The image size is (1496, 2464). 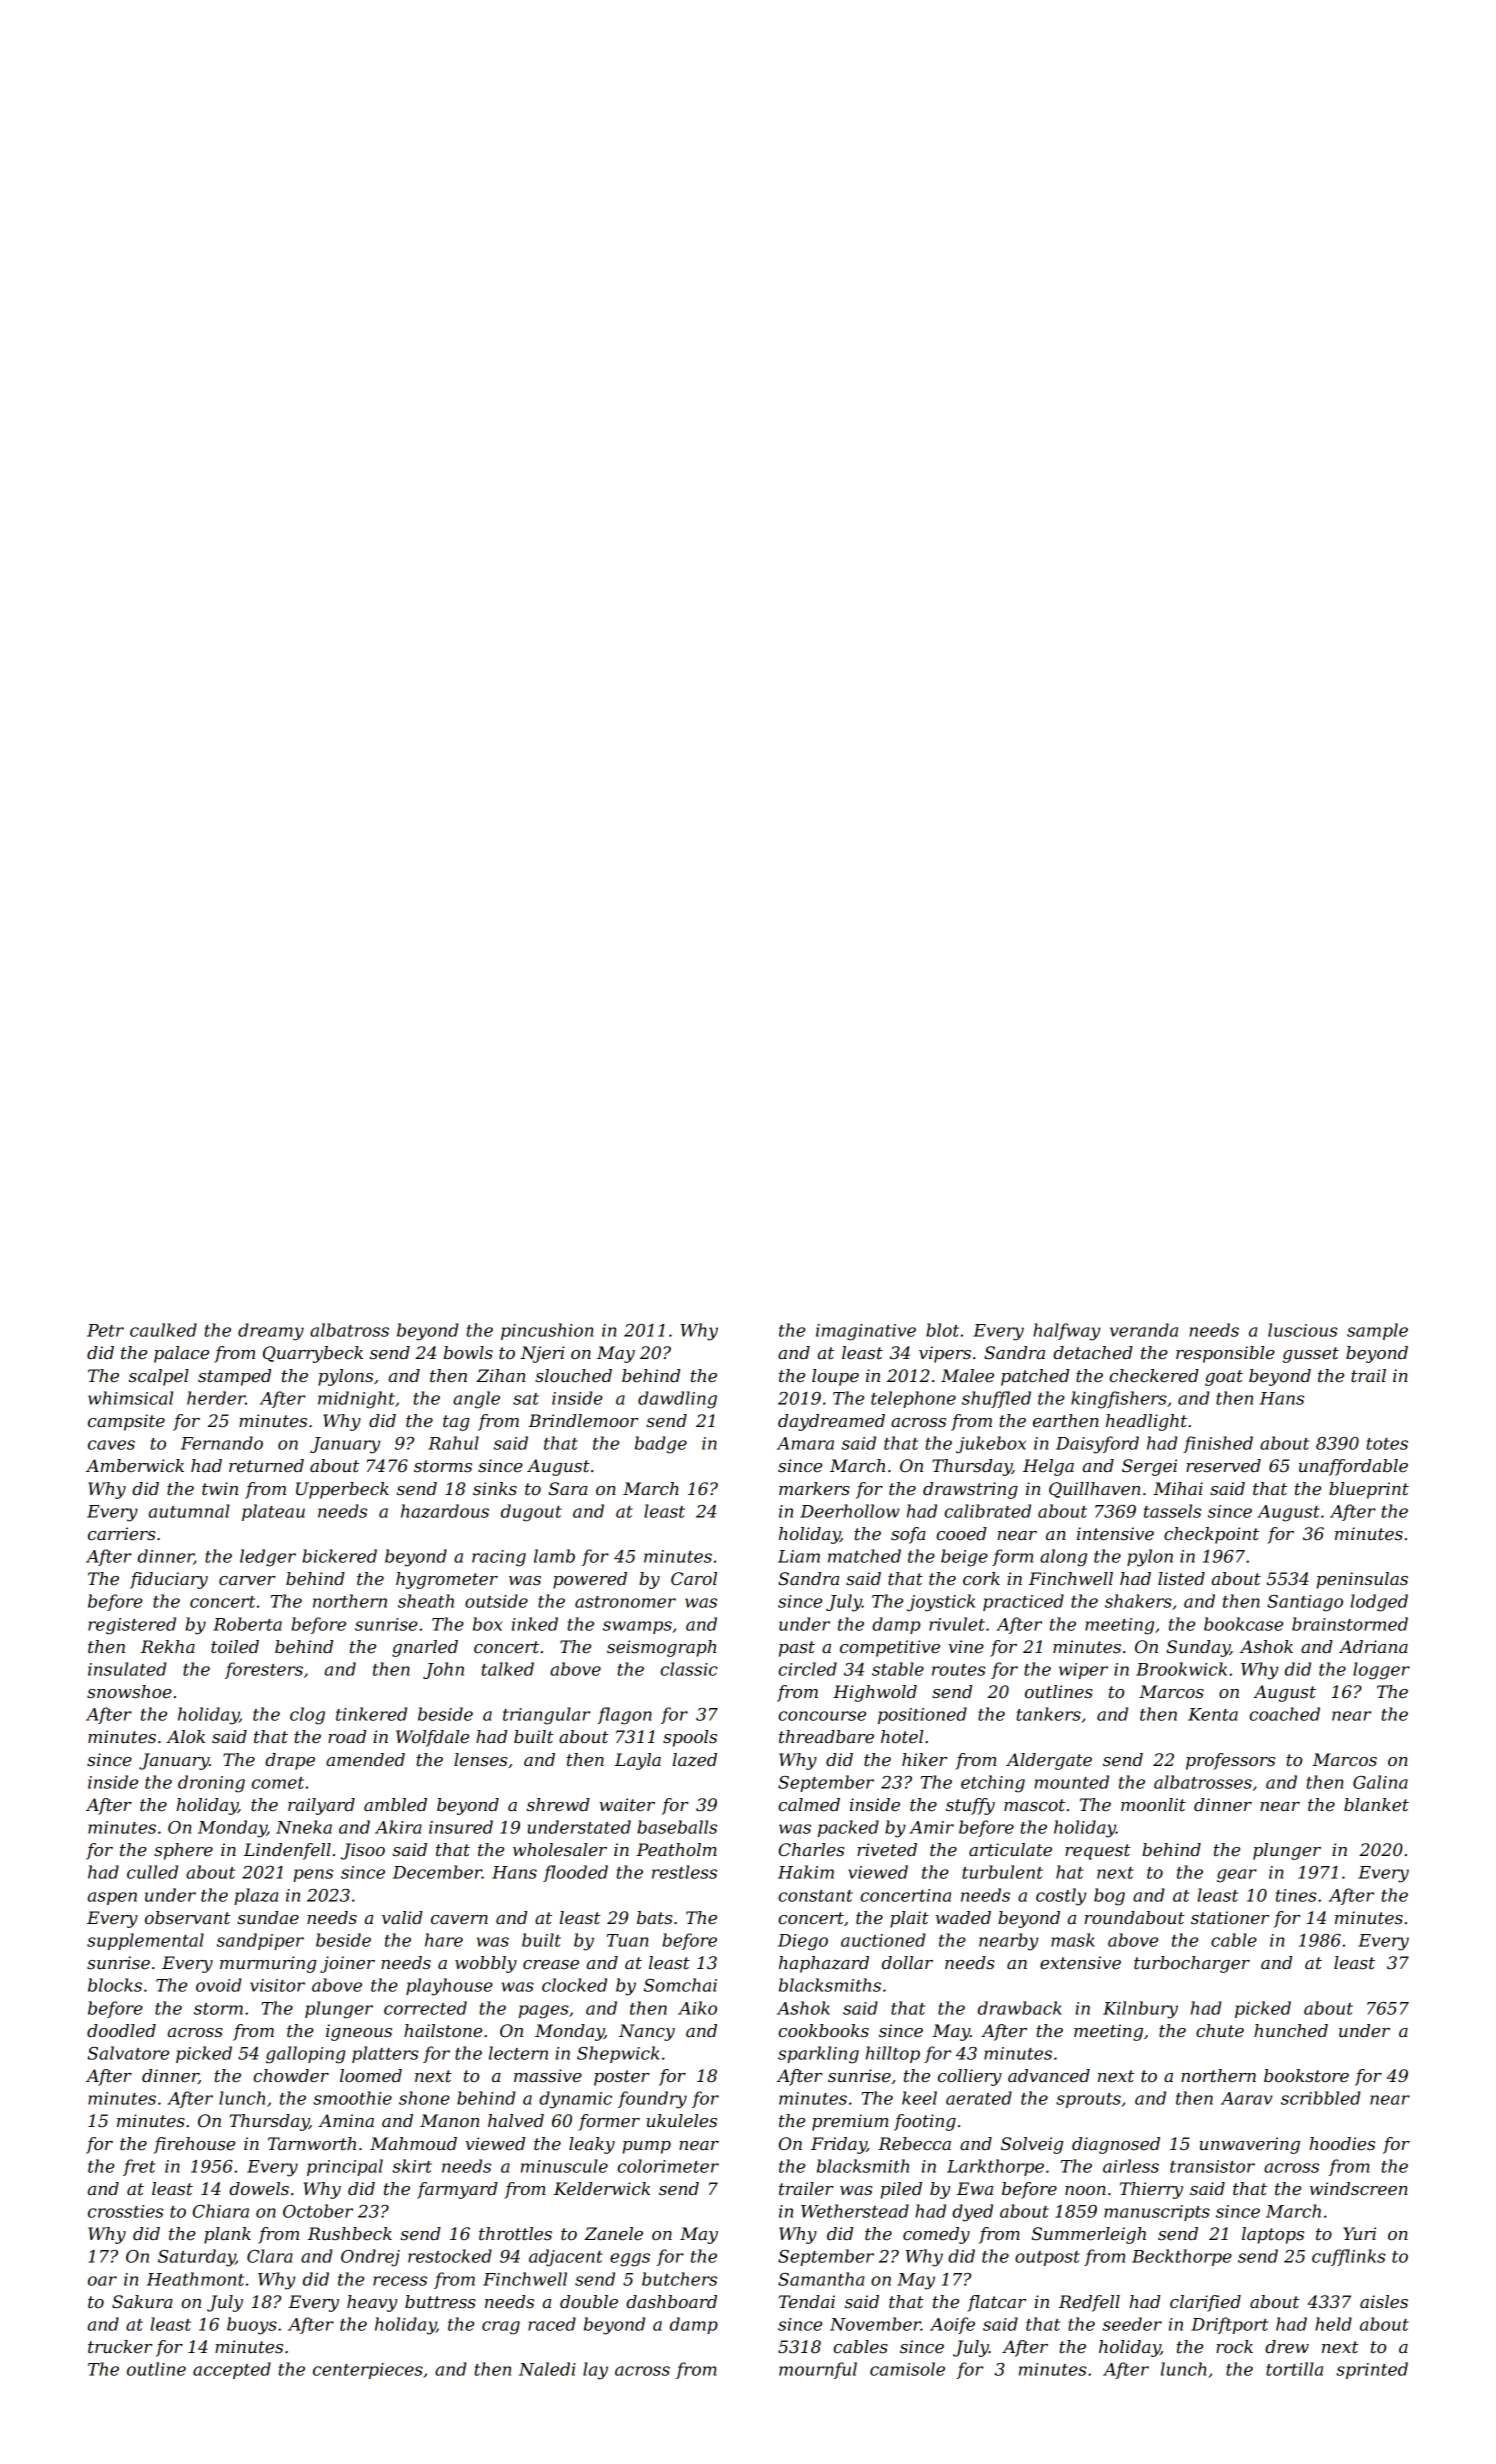 What do you see at coordinates (211, 1784) in the image?
I see `droning` at bounding box center [211, 1784].
